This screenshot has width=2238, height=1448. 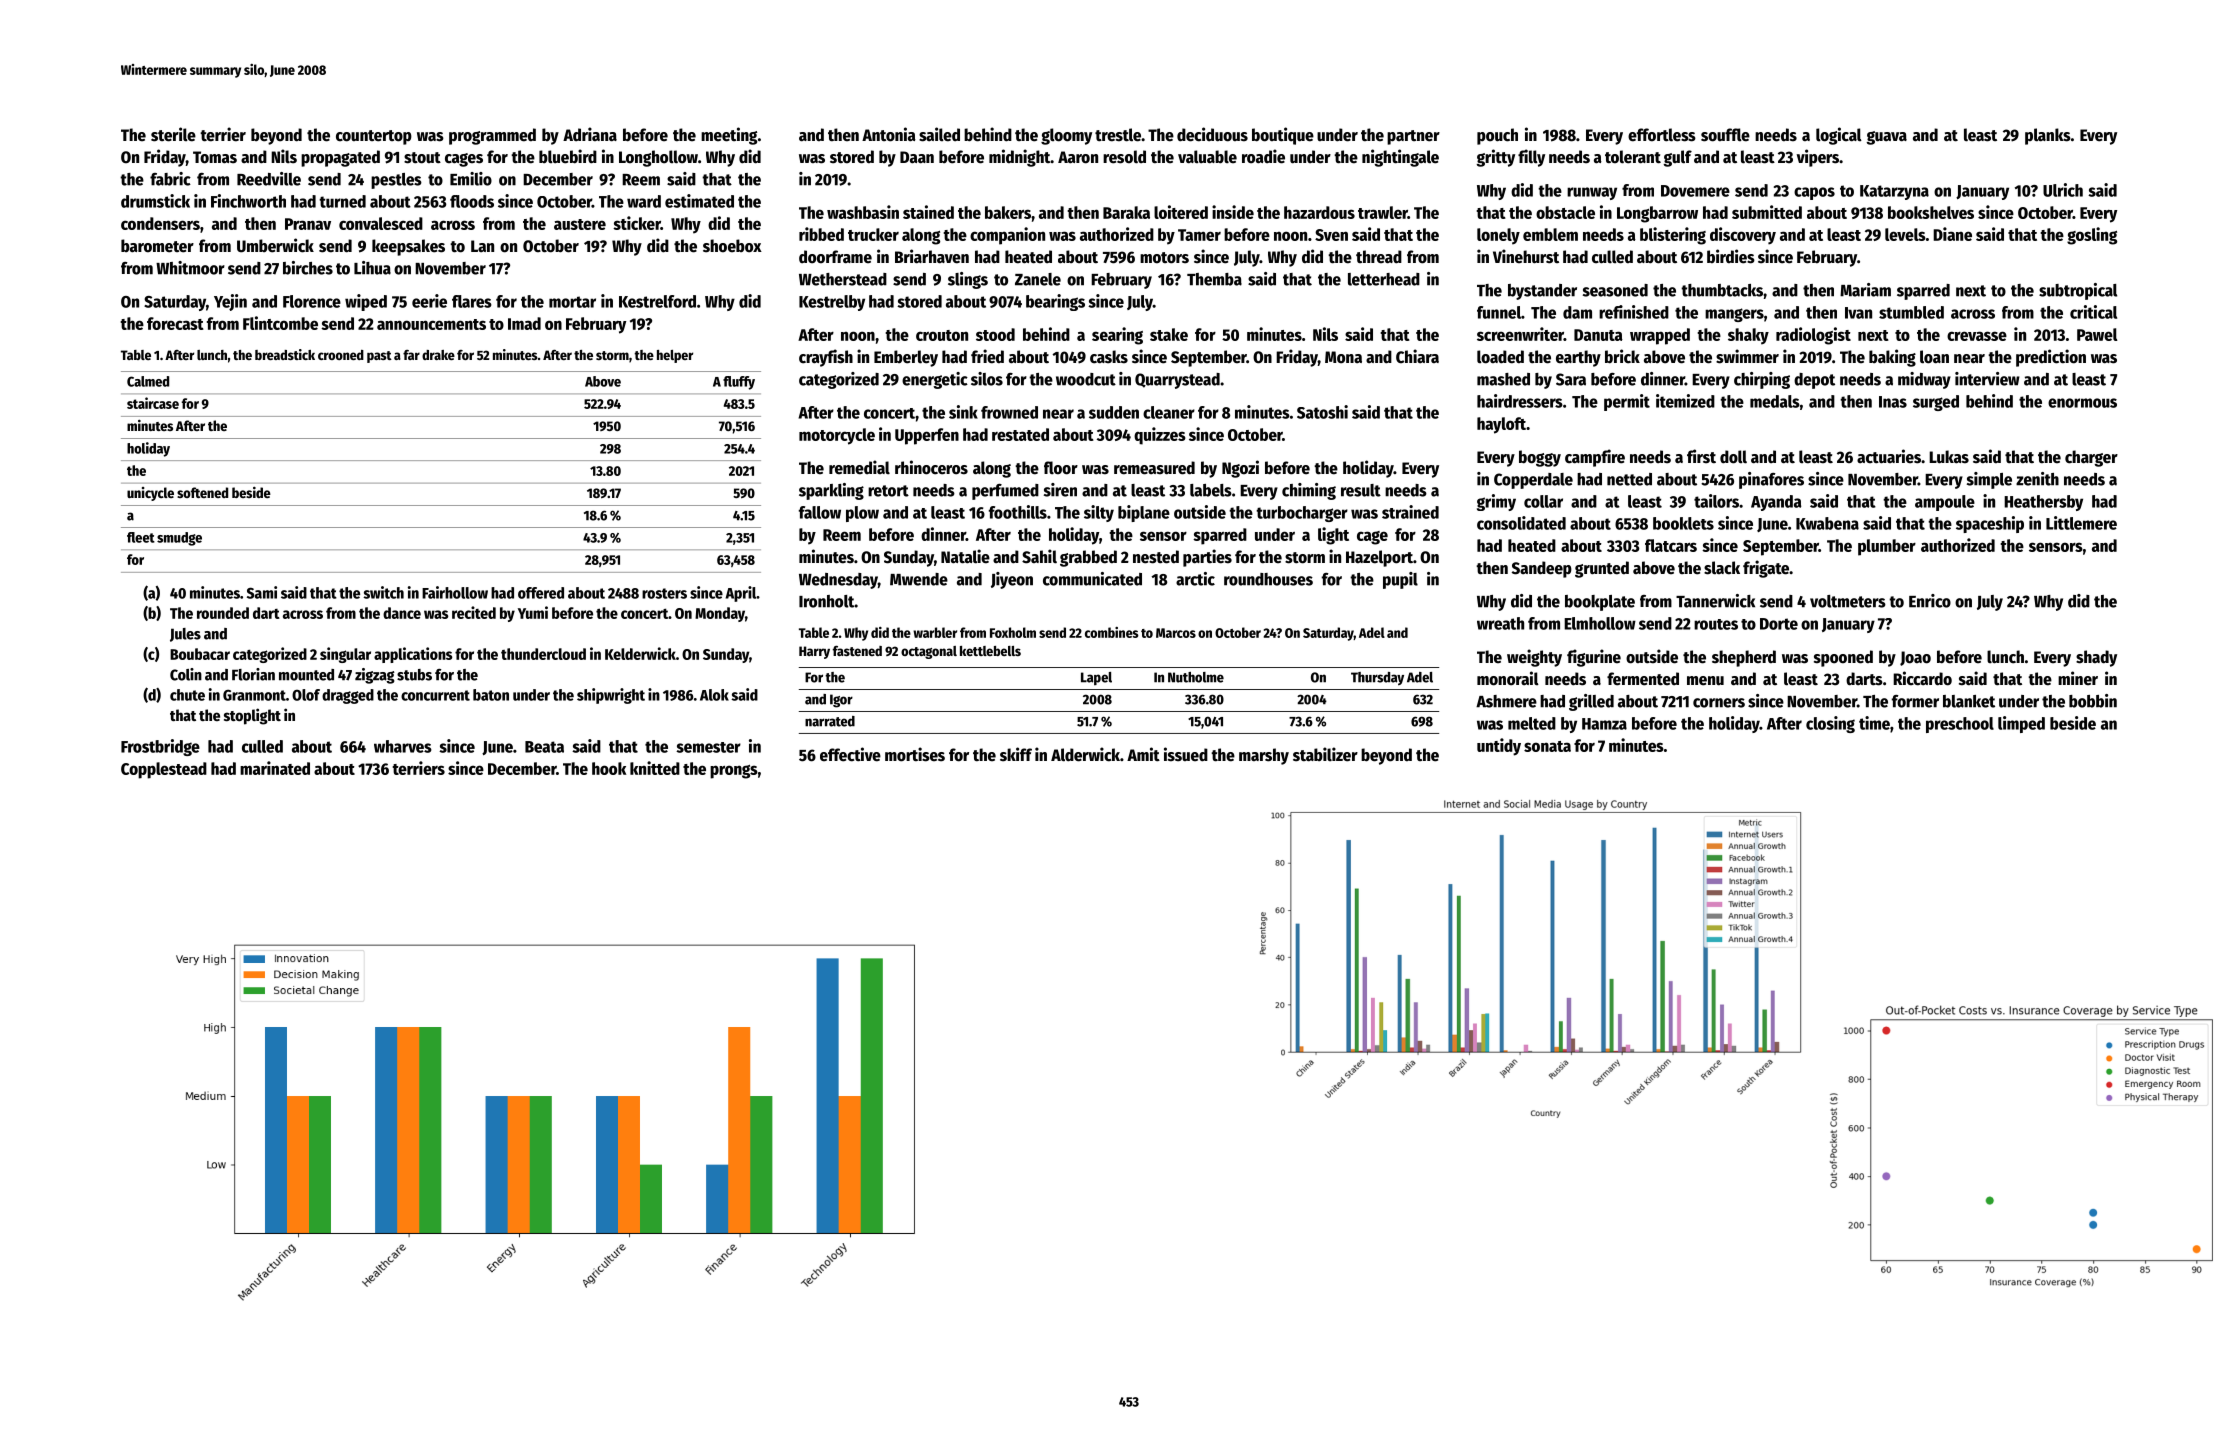 What do you see at coordinates (2078, 291) in the screenshot?
I see `subtropical` at bounding box center [2078, 291].
